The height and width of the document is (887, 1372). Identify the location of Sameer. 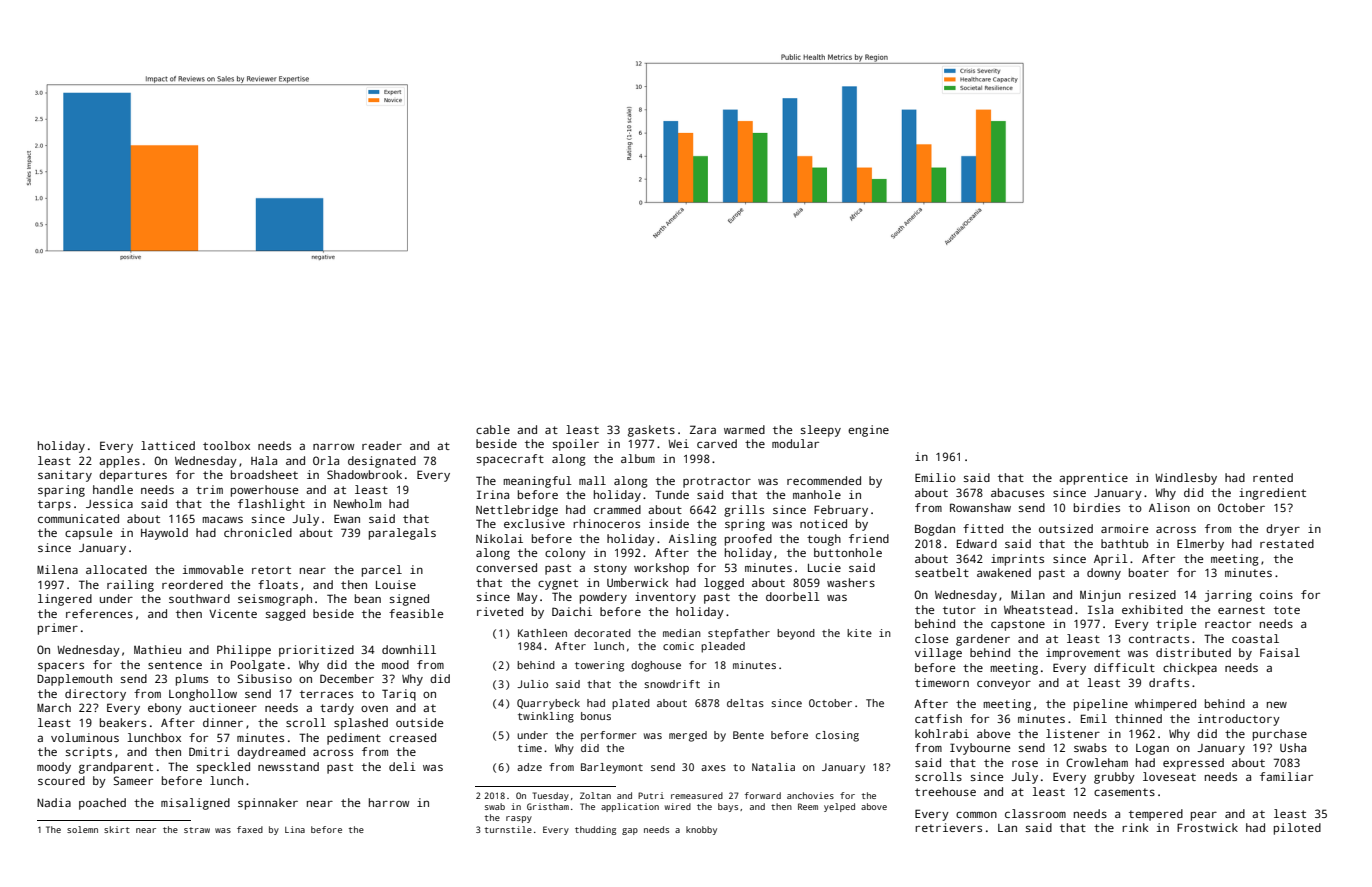
(133, 780).
